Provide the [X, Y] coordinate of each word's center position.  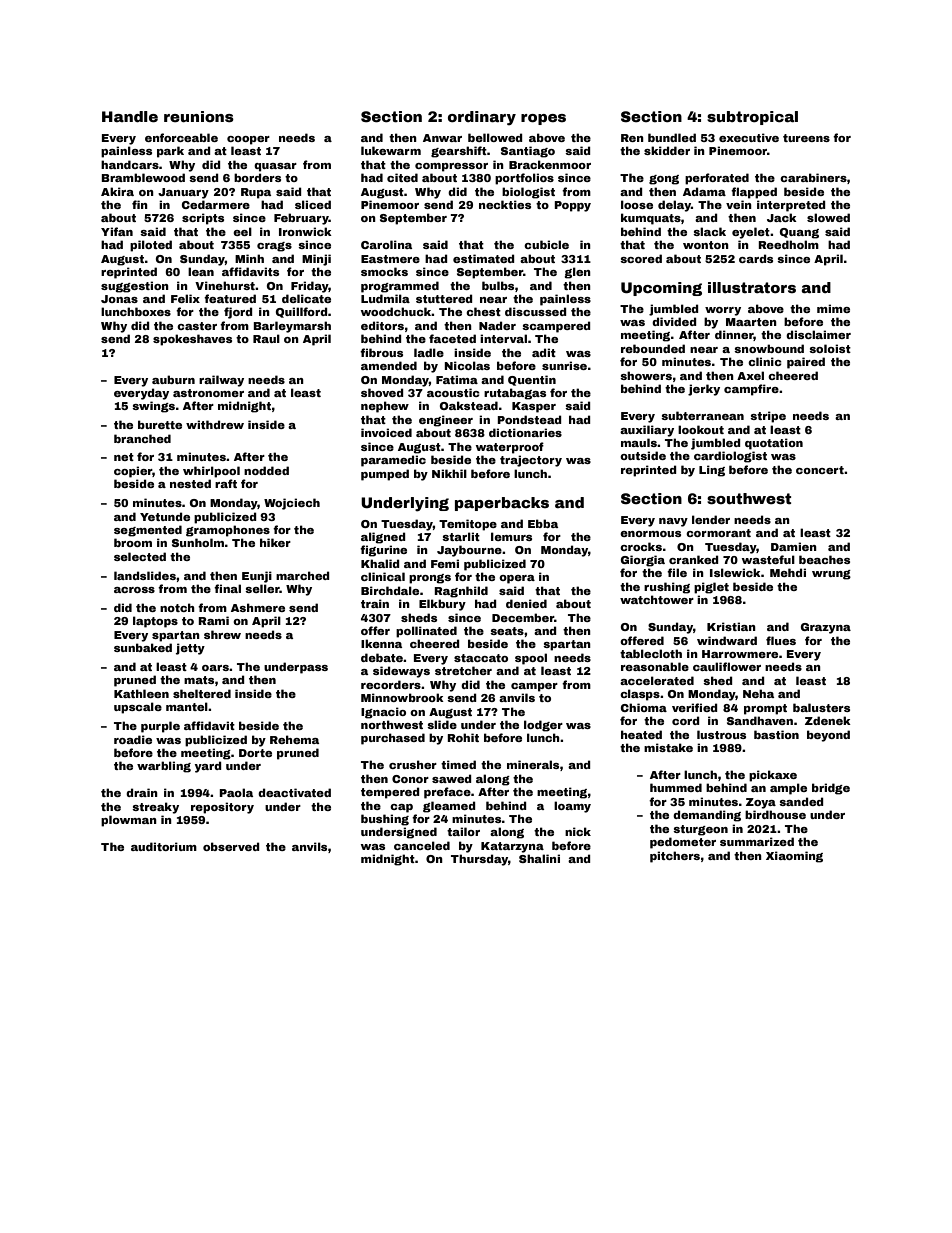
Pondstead [529, 419]
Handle [130, 116]
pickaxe [773, 776]
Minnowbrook [402, 697]
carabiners [813, 177]
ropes [543, 119]
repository [222, 808]
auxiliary [647, 431]
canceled [422, 845]
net [124, 457]
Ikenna [381, 643]
